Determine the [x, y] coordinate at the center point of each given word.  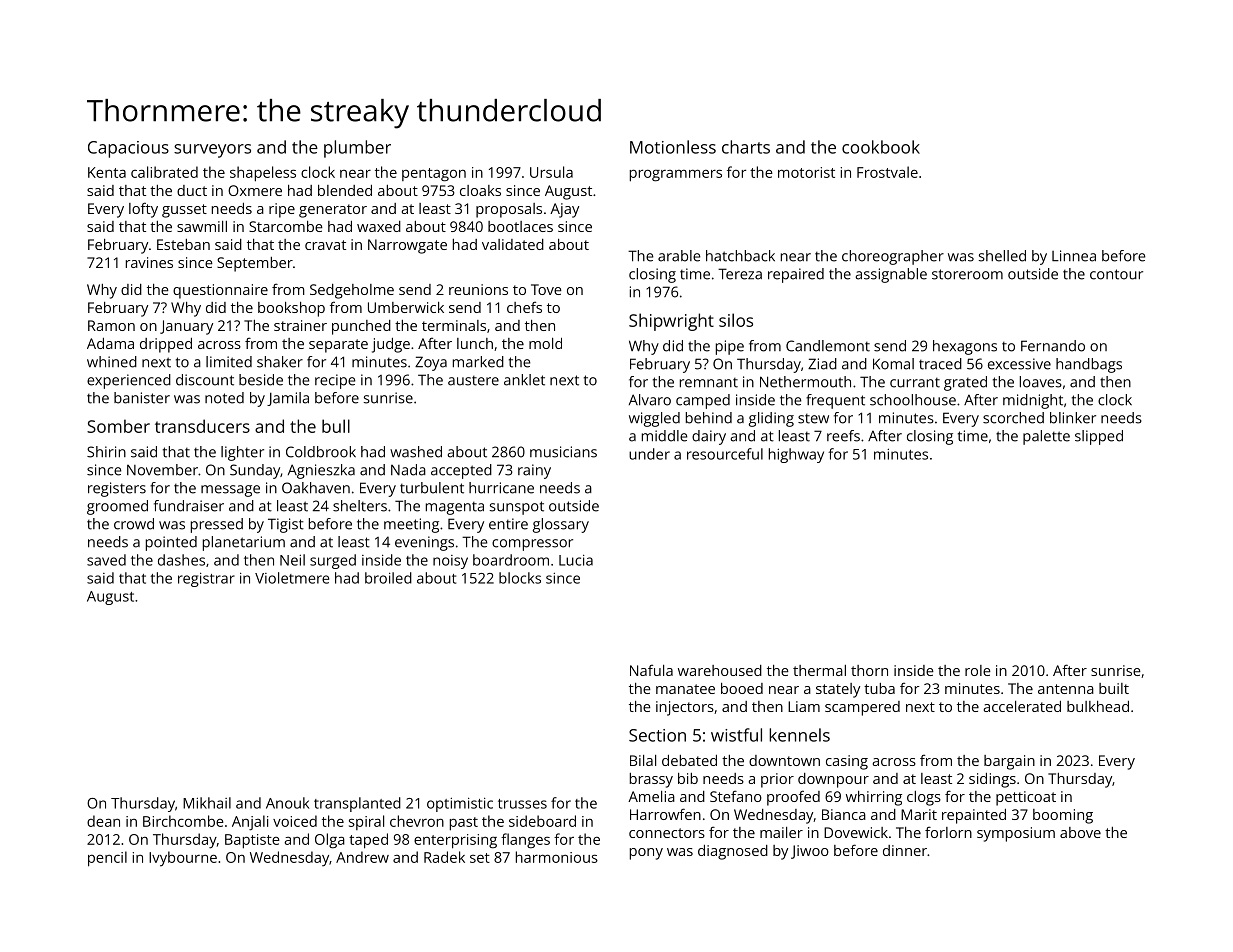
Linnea [1074, 256]
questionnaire [220, 291]
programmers [676, 175]
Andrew [362, 857]
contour [1116, 274]
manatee [685, 689]
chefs [524, 307]
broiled [388, 578]
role [978, 670]
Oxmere [255, 190]
